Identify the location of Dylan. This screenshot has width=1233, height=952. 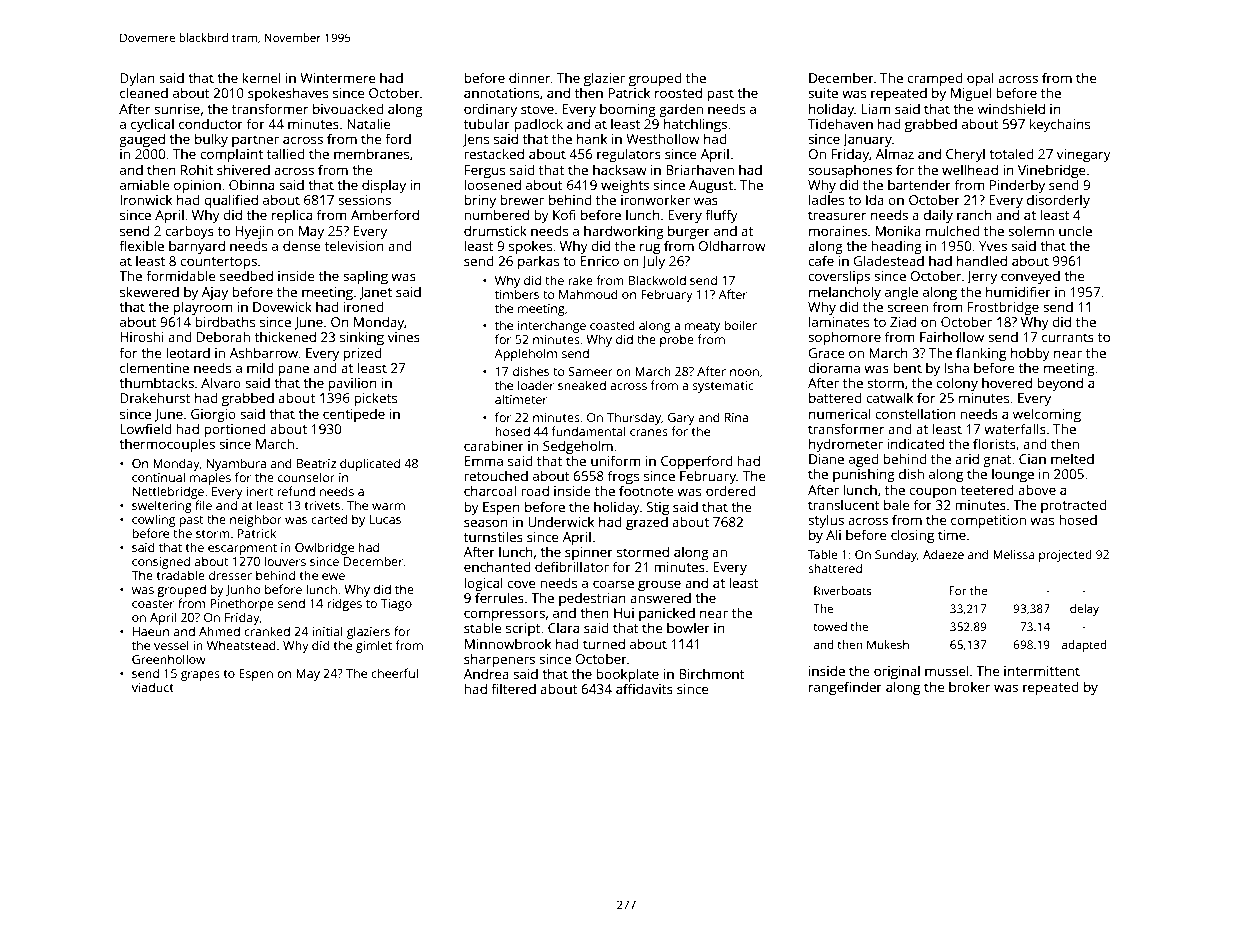
(137, 79).
